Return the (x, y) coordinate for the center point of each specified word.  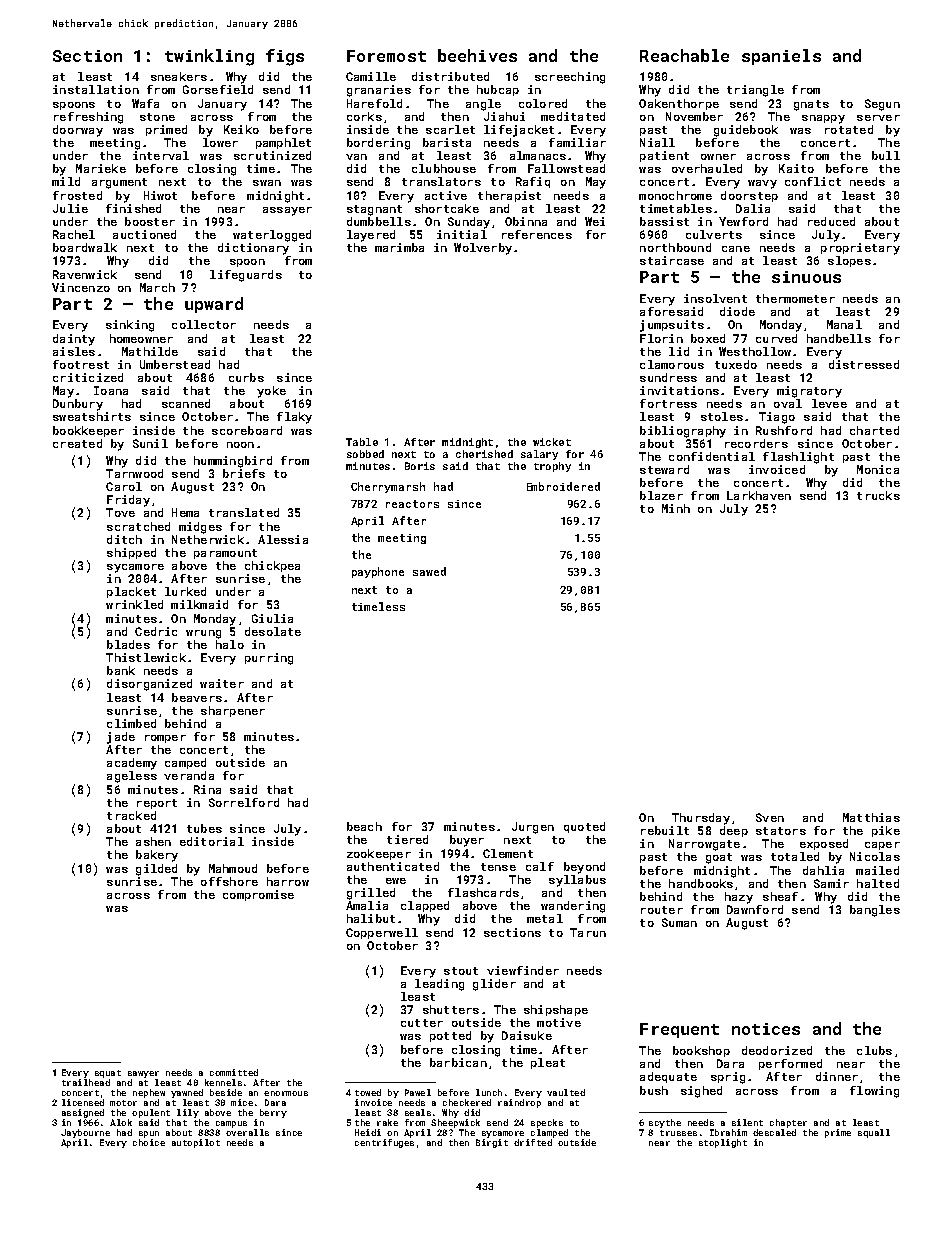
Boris (420, 466)
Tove (120, 512)
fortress (668, 403)
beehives (477, 55)
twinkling (209, 57)
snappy (823, 119)
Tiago (777, 418)
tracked (131, 815)
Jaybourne (85, 1133)
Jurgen (533, 828)
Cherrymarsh (388, 487)
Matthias (871, 817)
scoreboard (247, 430)
